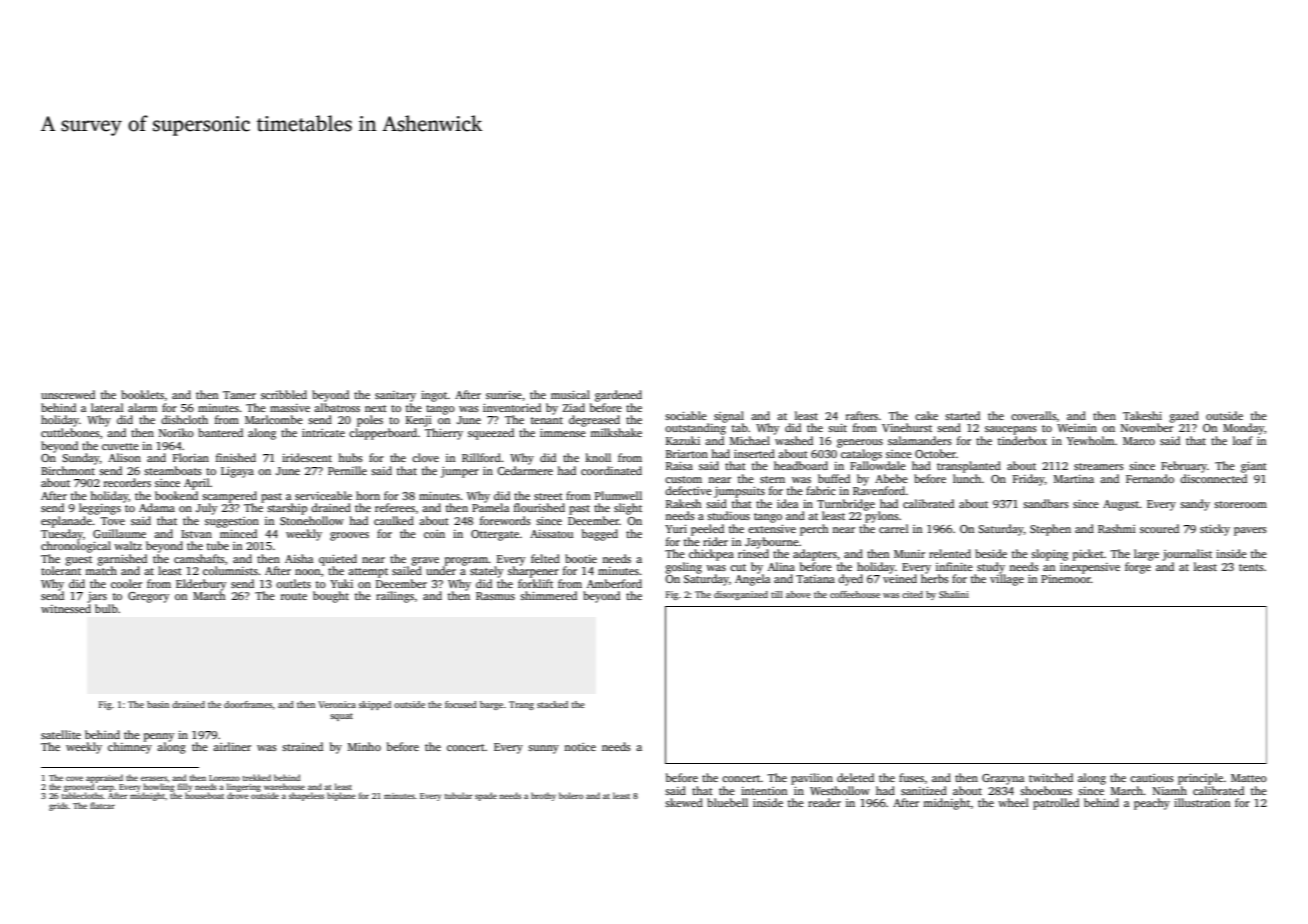 The height and width of the screenshot is (924, 1308). I want to click on Pinemoor, so click(1066, 579).
